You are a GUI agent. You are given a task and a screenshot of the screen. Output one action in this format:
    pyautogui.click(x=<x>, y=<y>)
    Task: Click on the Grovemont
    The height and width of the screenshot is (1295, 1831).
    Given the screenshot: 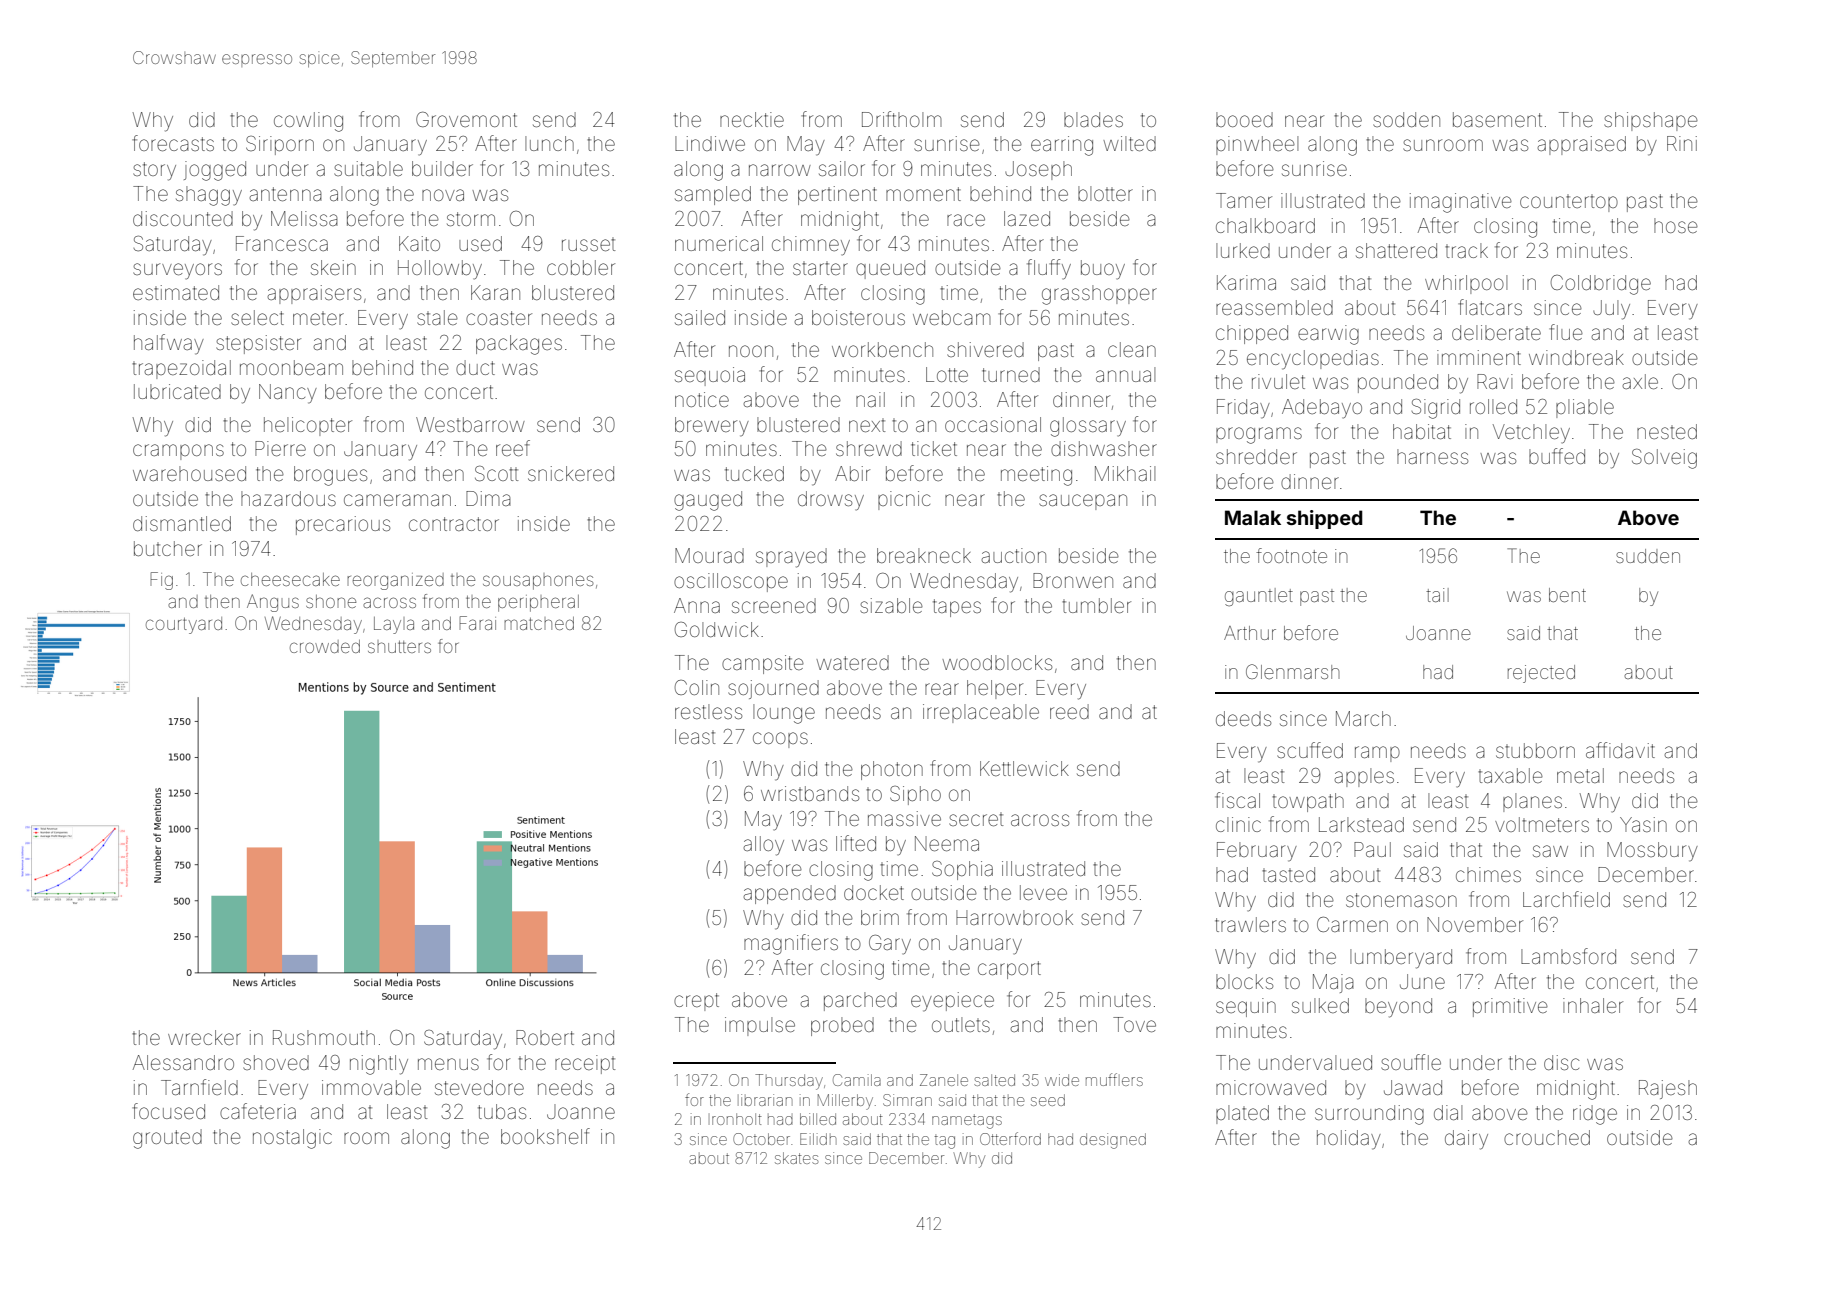 What is the action you would take?
    pyautogui.click(x=466, y=119)
